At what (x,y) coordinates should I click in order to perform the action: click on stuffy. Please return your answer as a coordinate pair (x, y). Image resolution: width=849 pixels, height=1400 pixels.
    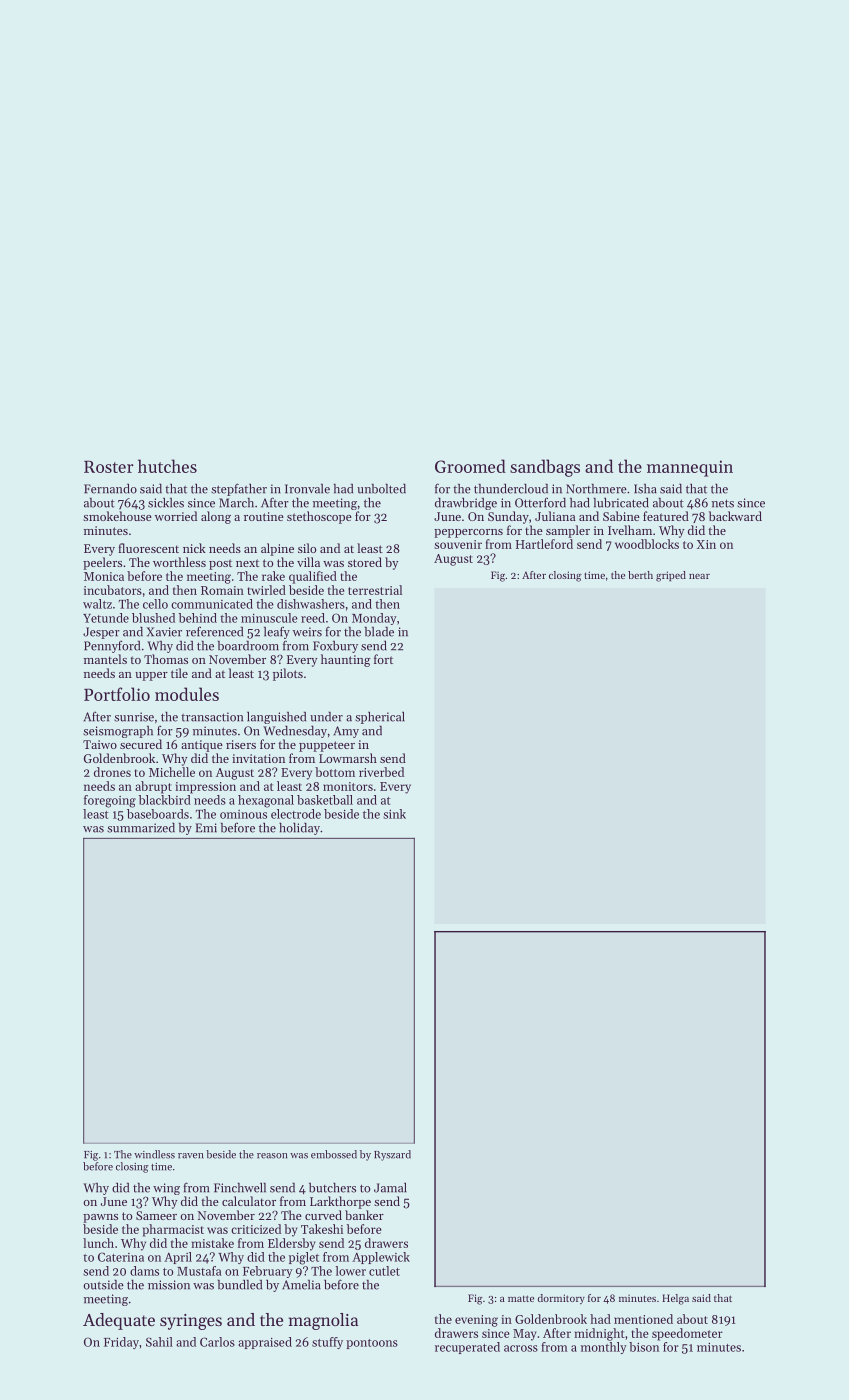
    Looking at the image, I should click on (327, 1343).
